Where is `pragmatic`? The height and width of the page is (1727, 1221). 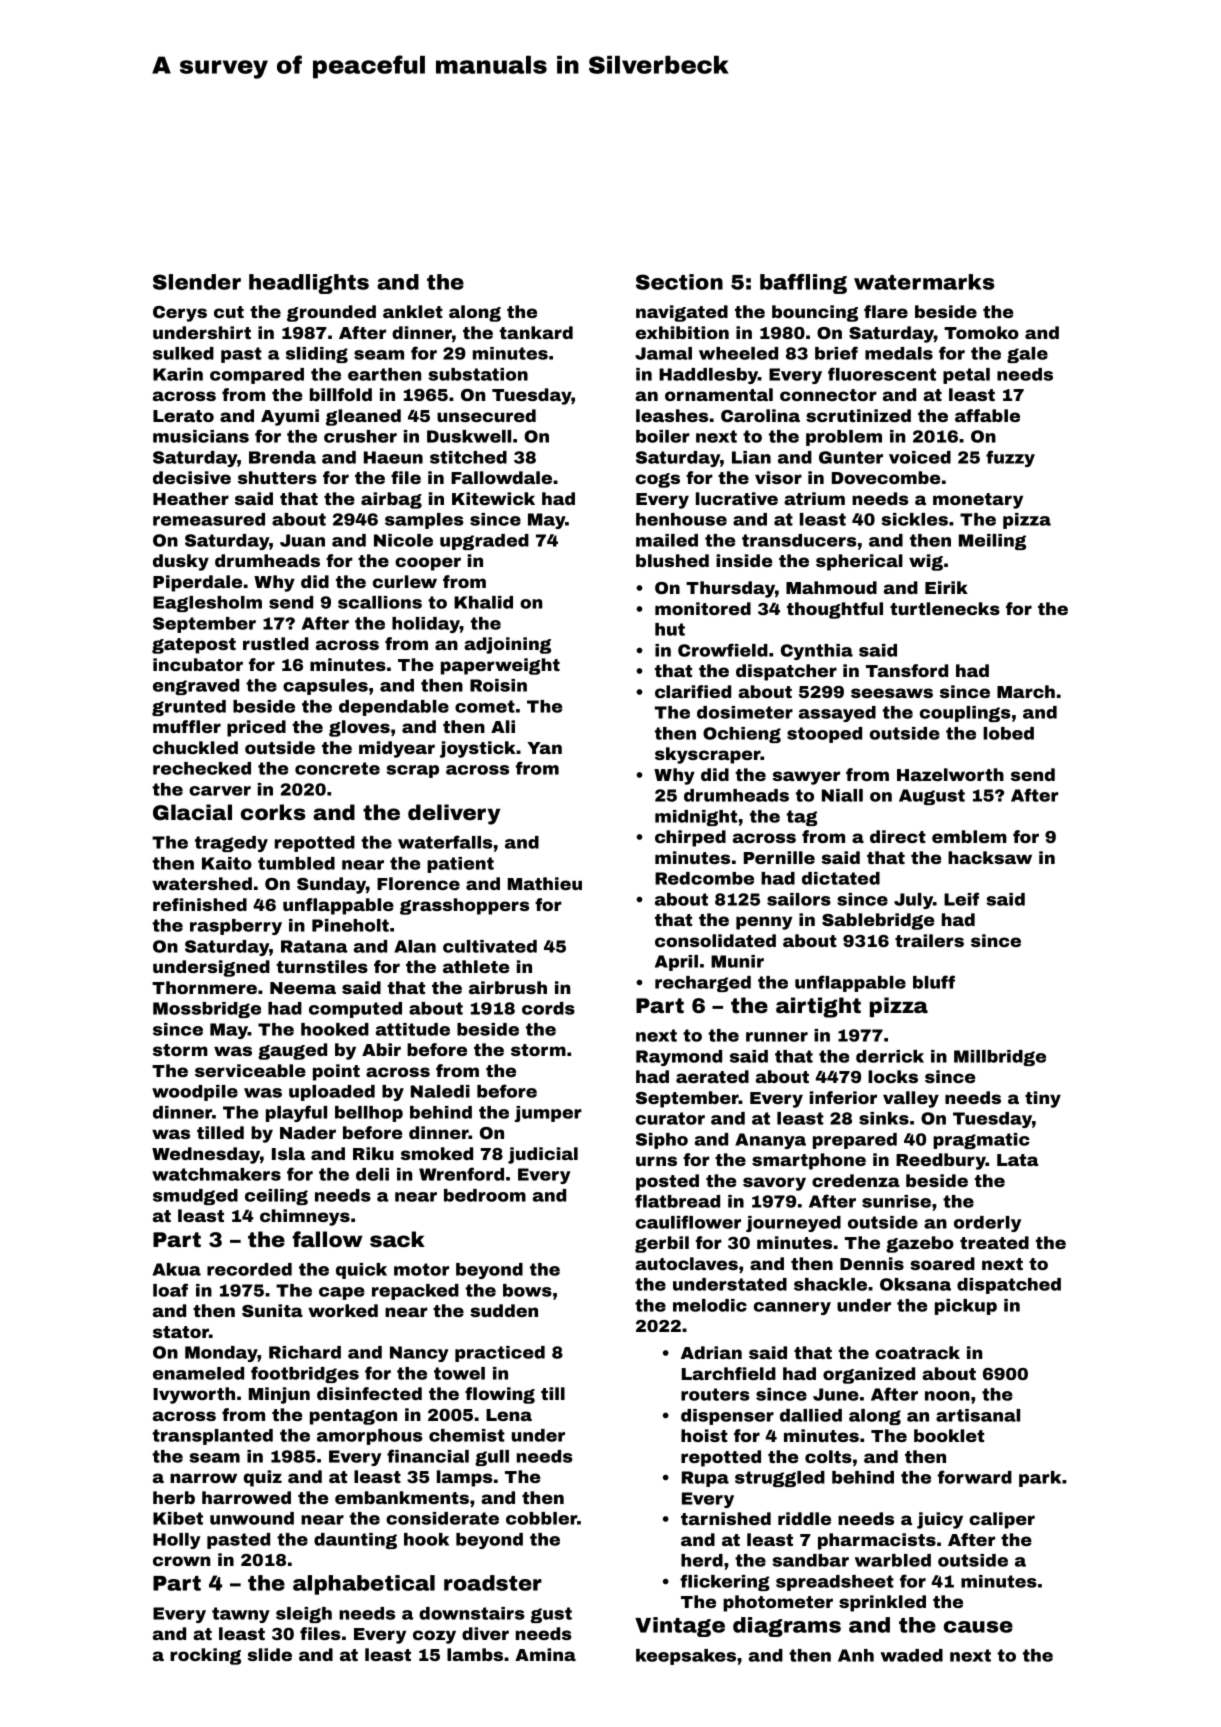
pragmatic is located at coordinates (981, 1141).
